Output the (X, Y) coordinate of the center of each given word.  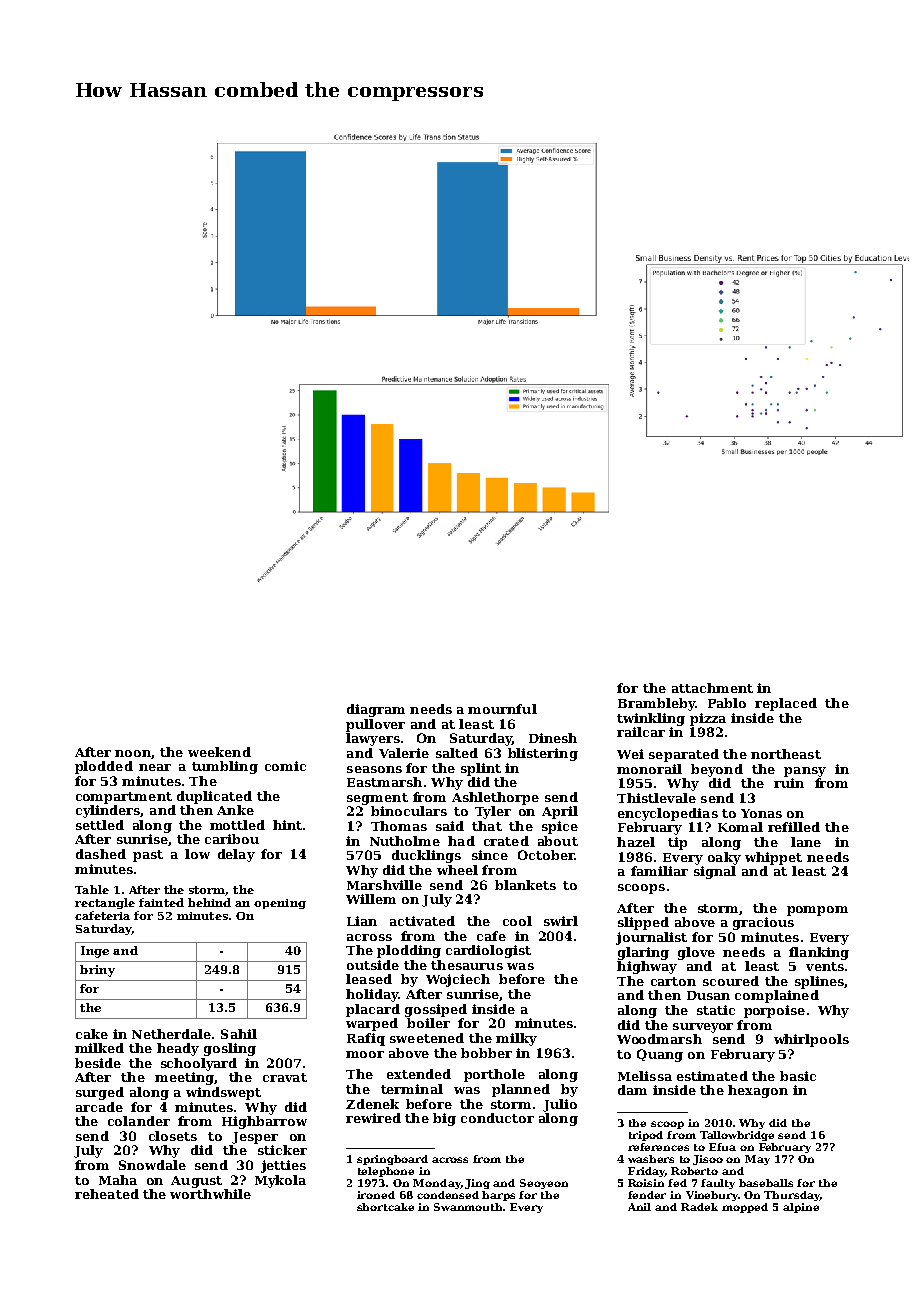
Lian (362, 921)
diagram (376, 710)
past (148, 856)
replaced (786, 704)
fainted (161, 902)
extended (419, 1074)
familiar (659, 871)
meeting (184, 1078)
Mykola (280, 1181)
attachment (712, 688)
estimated (712, 1076)
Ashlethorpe (495, 798)
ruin (789, 783)
